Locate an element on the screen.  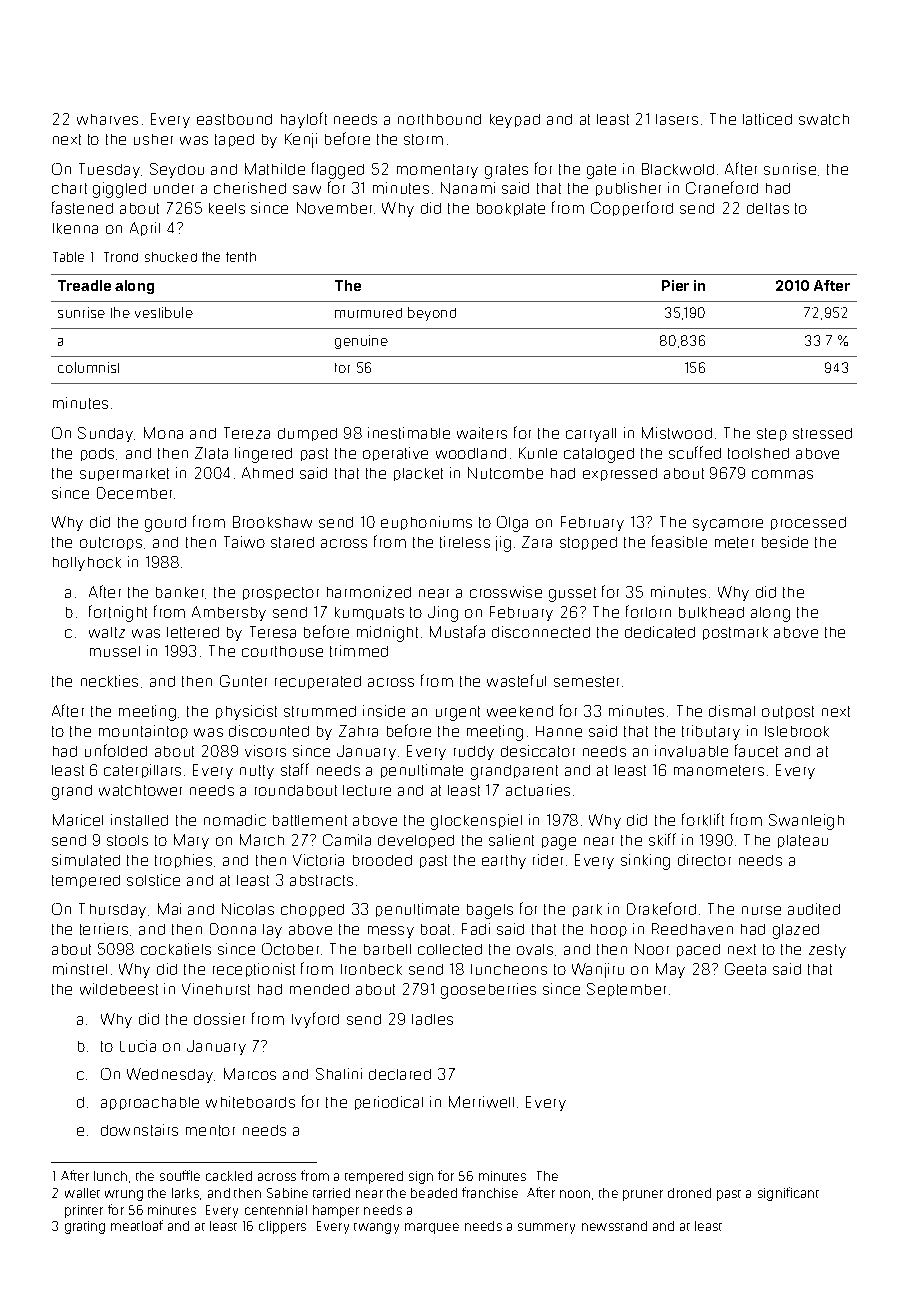
newsstand is located at coordinates (614, 1226).
